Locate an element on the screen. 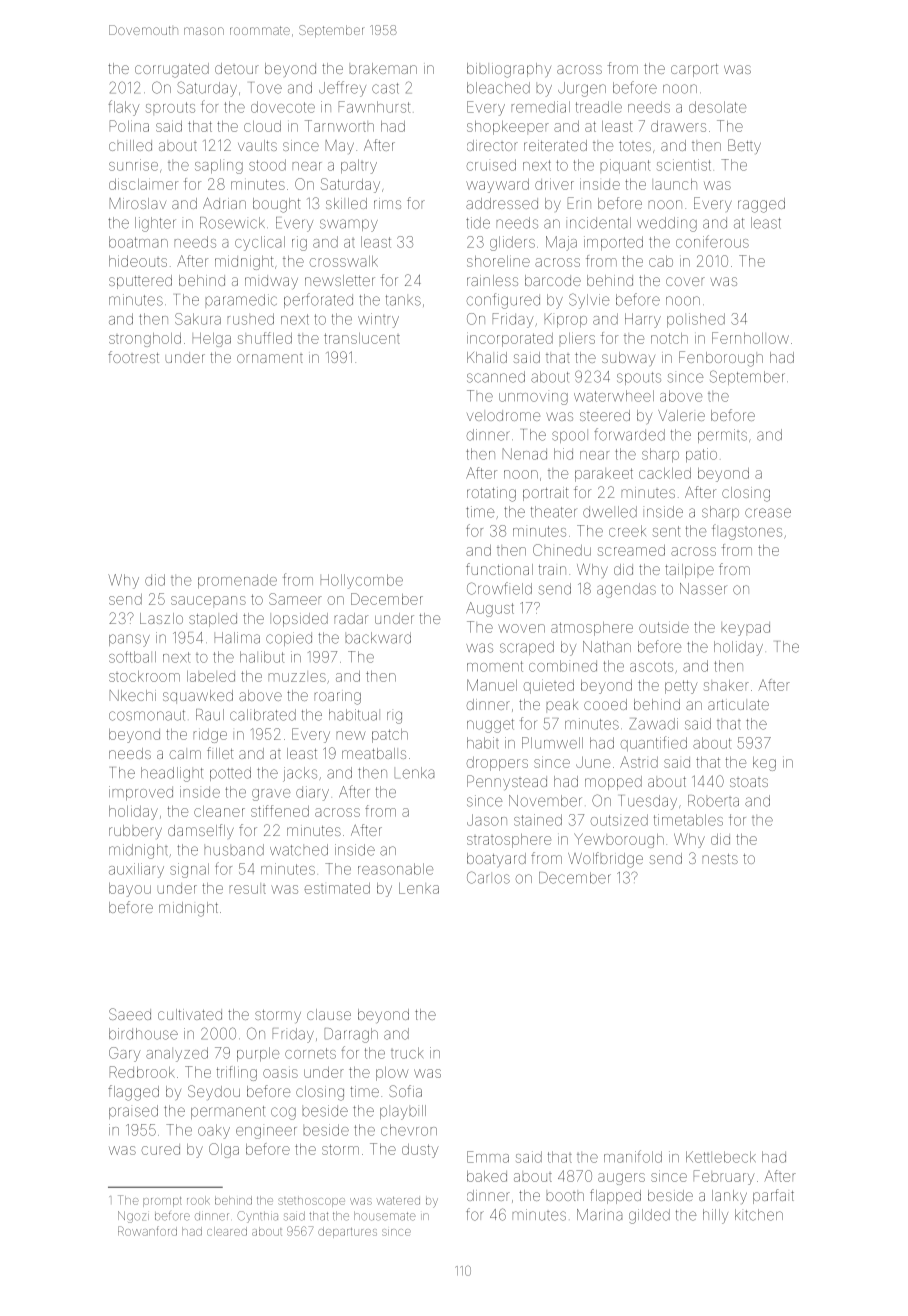  Carlos is located at coordinates (488, 877).
